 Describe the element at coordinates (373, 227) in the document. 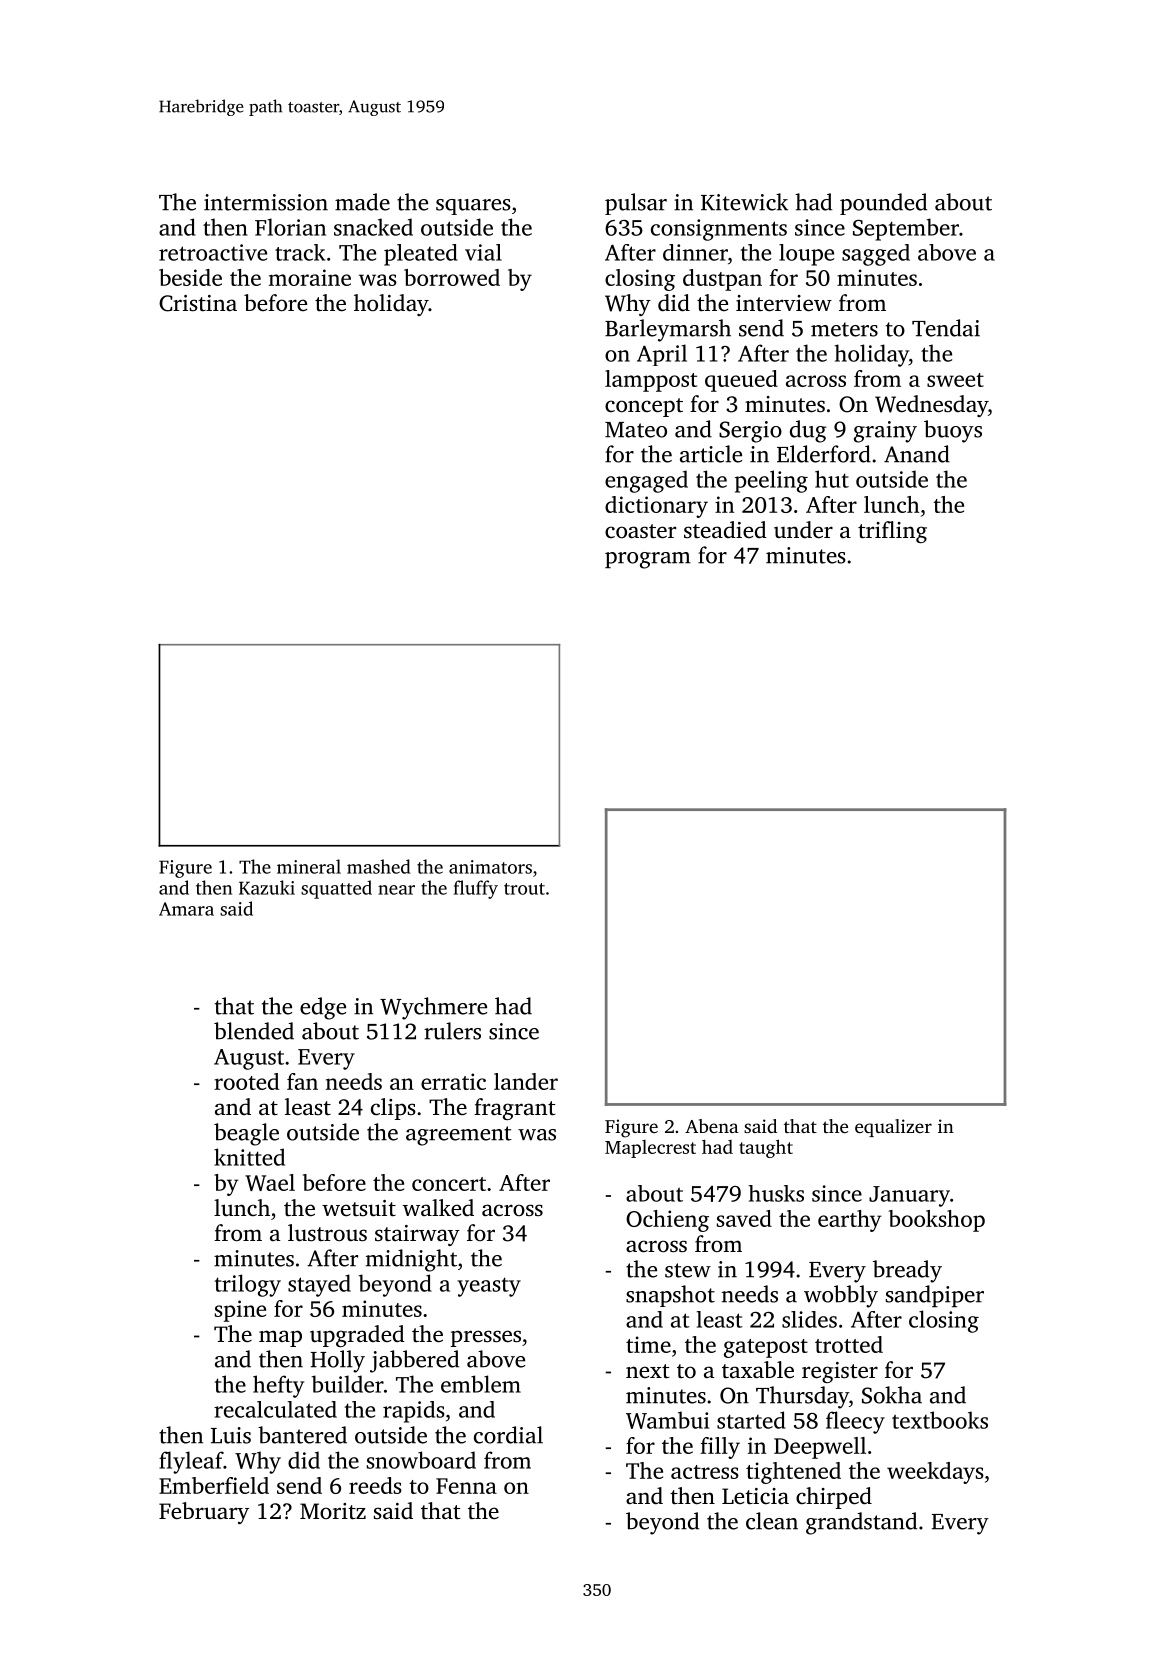

I see `snacked` at that location.
